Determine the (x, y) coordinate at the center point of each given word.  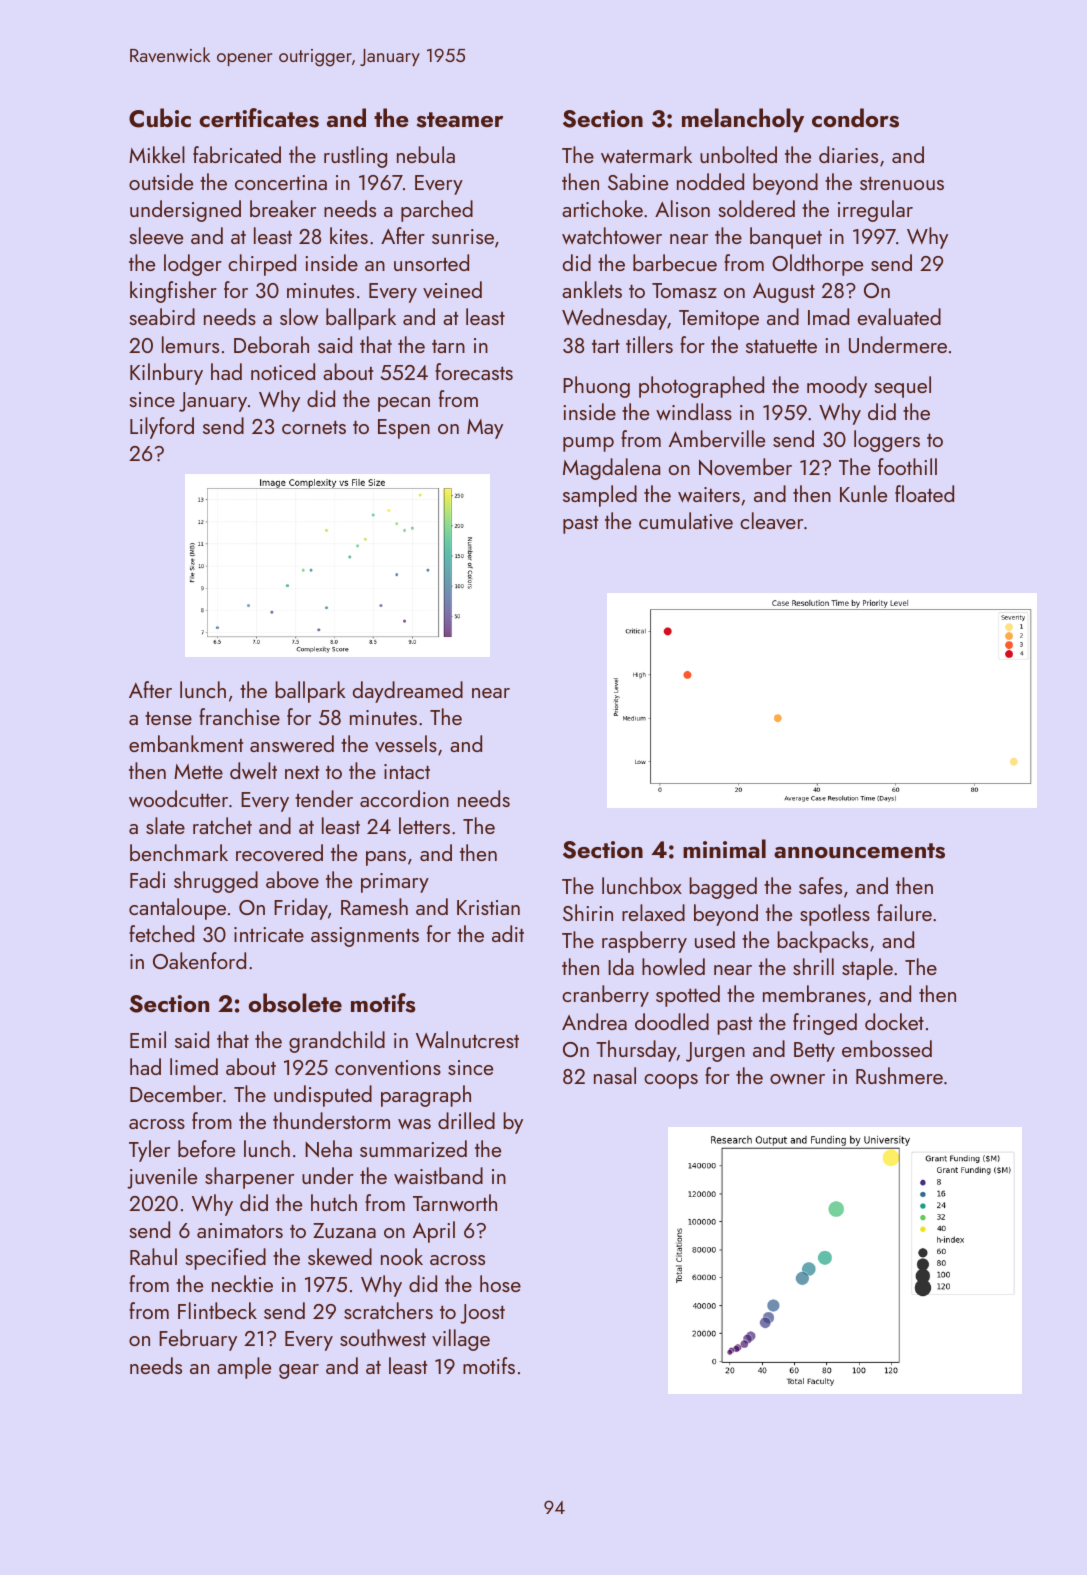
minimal (724, 848)
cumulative (686, 520)
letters (424, 825)
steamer (460, 120)
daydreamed (408, 692)
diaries (848, 154)
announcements (859, 851)
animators (240, 1230)
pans (386, 858)
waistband (438, 1175)
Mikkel (157, 154)
